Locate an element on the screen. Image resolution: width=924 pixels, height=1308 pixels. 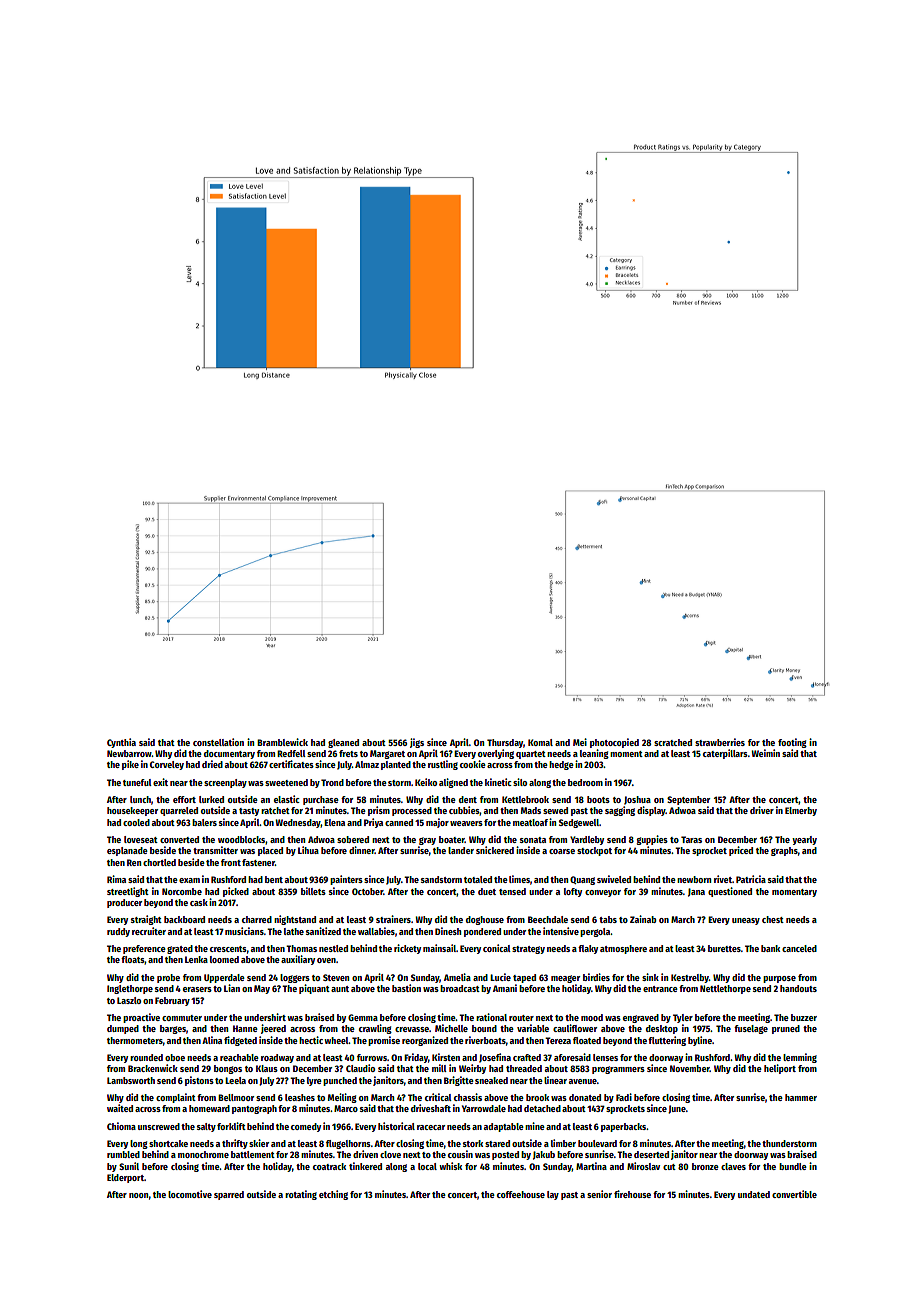
Cynthia is located at coordinates (121, 743).
